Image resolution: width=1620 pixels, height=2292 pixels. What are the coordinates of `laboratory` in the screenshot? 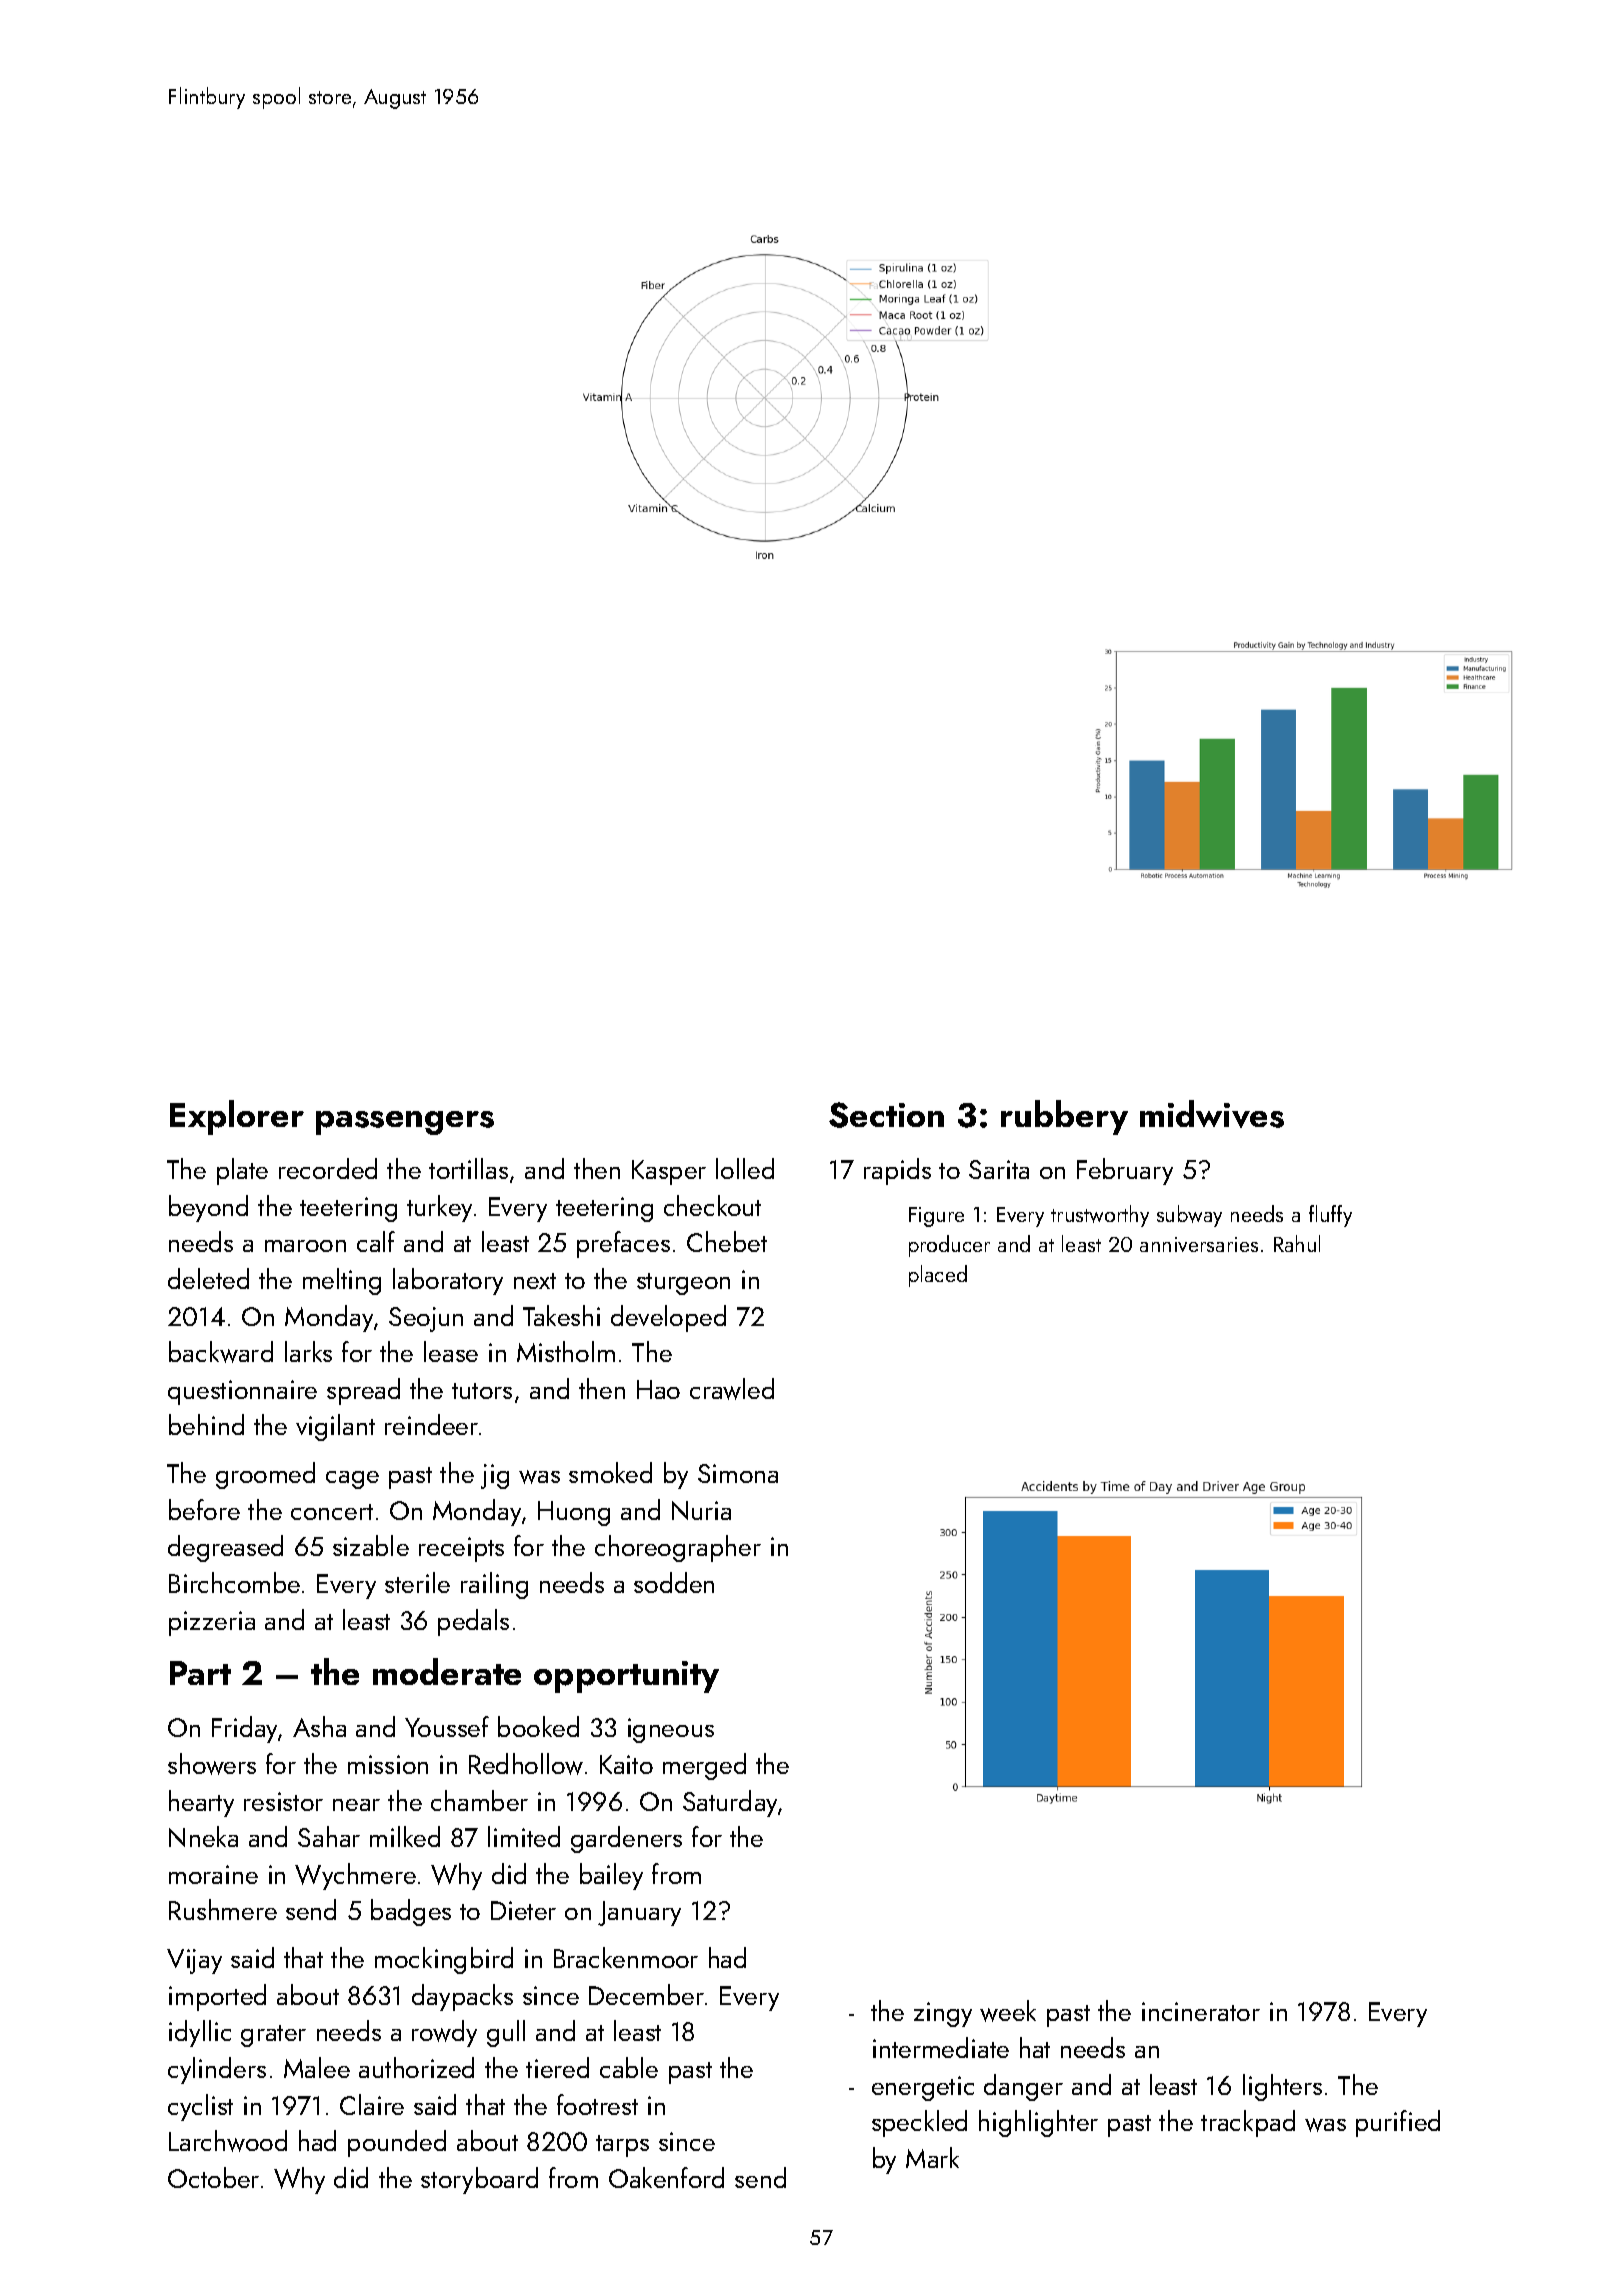 It's located at (448, 1281).
